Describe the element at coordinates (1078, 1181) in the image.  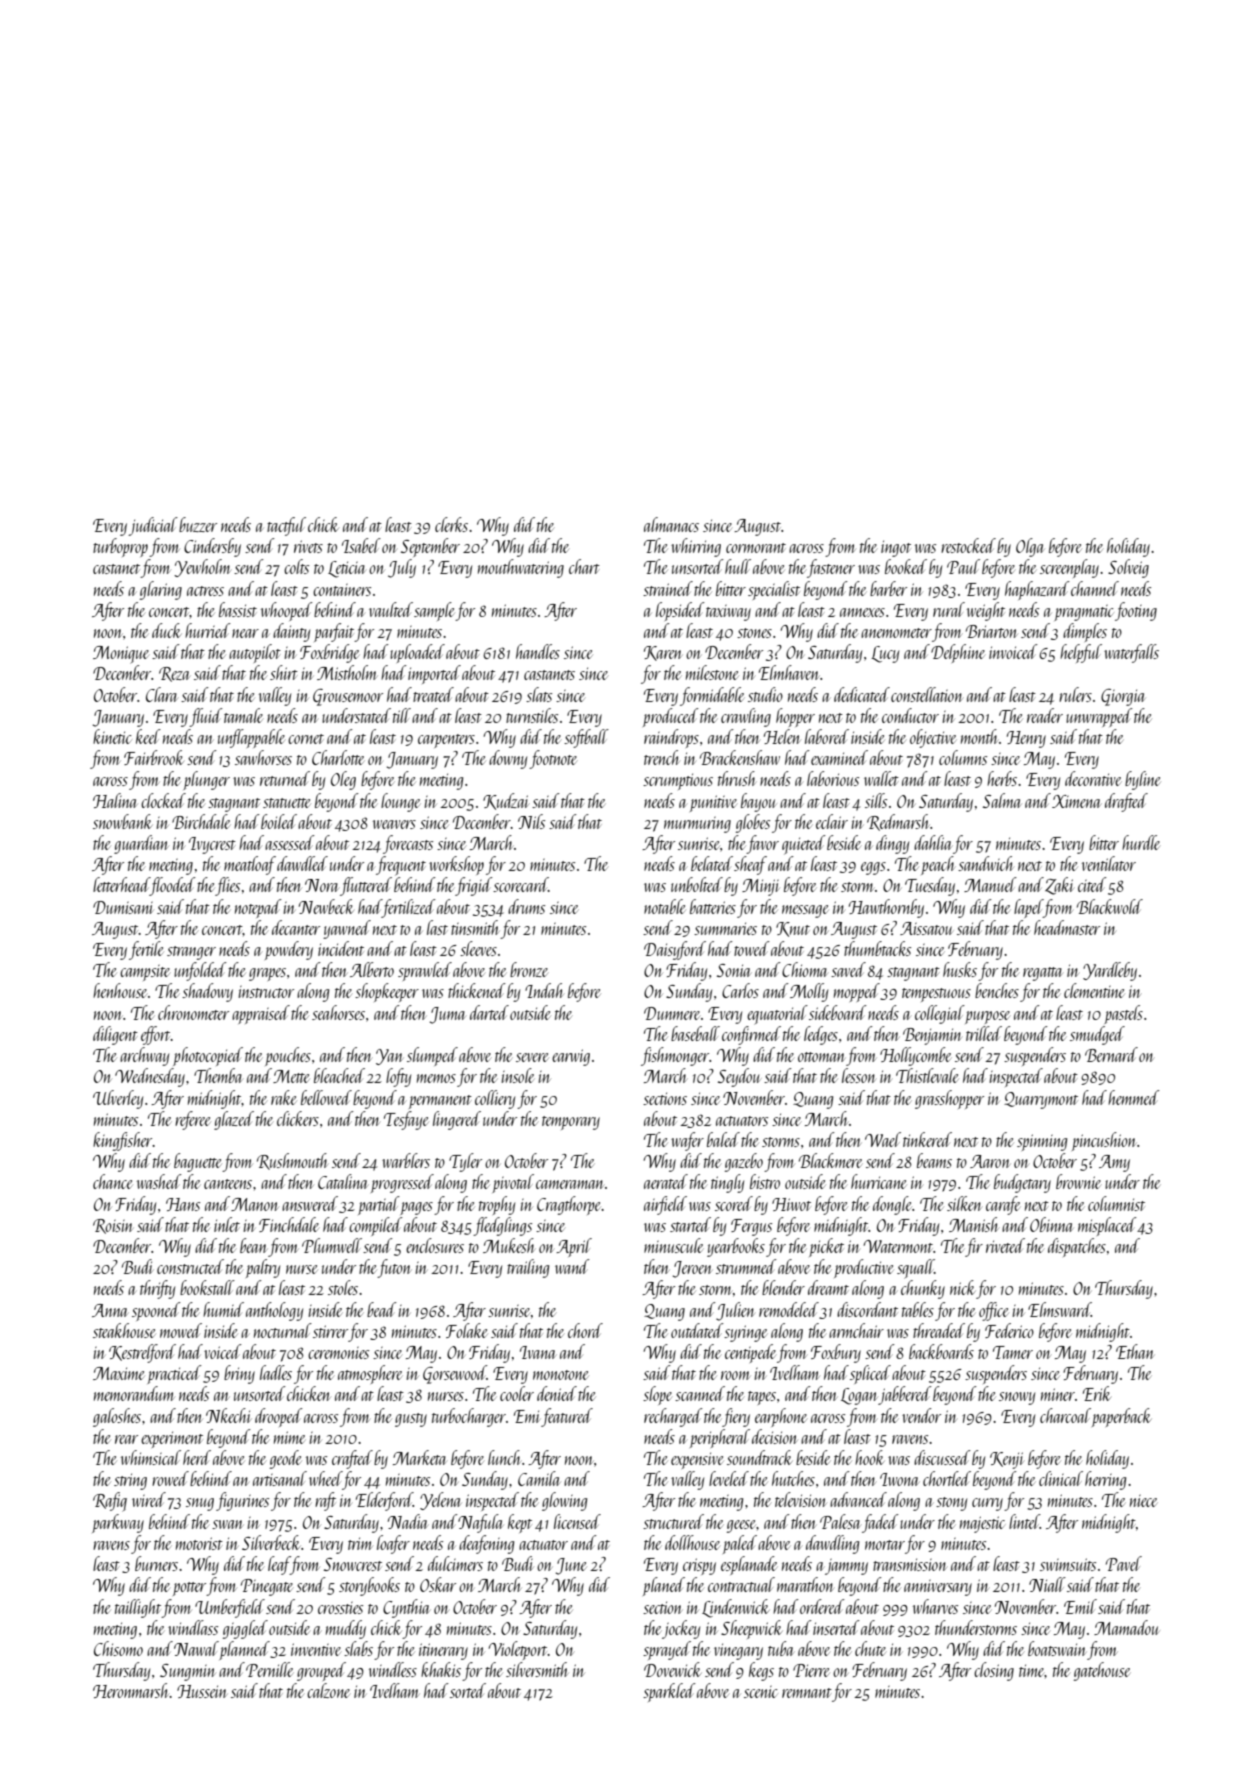
I see `brownie` at that location.
